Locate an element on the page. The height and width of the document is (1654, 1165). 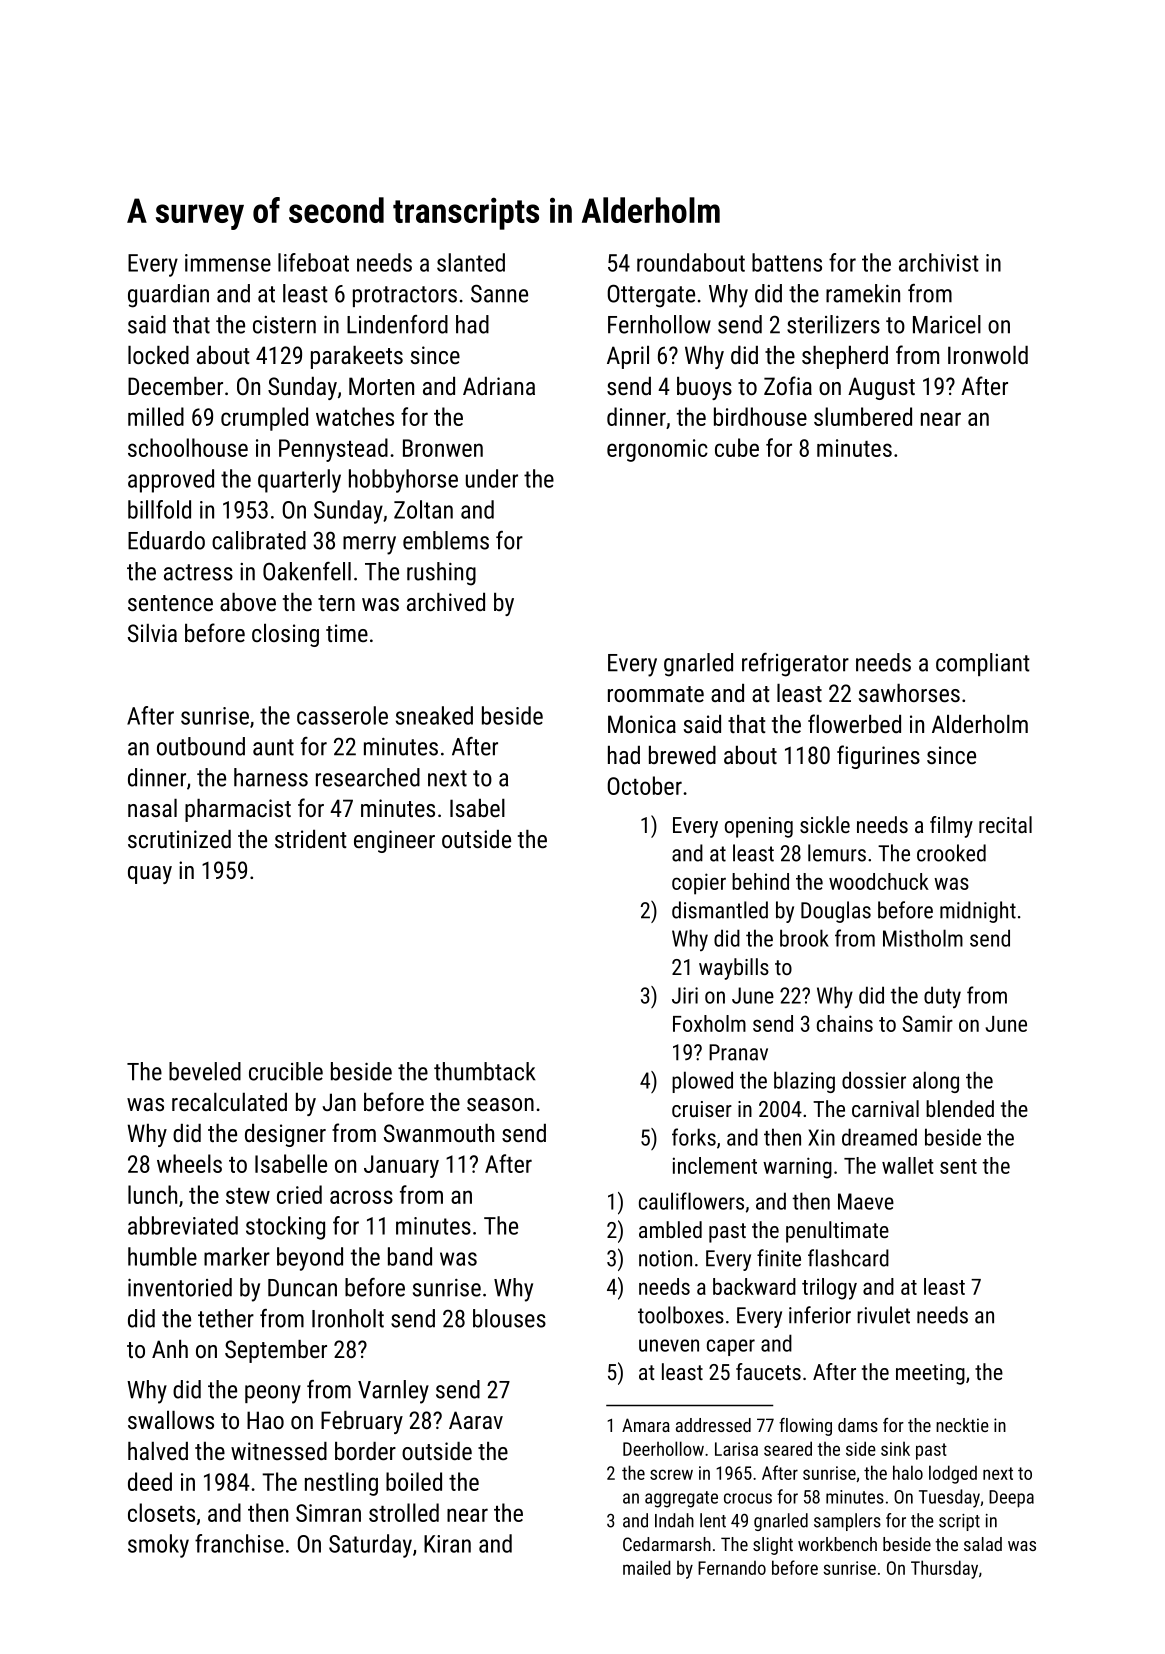
archivist is located at coordinates (939, 262).
